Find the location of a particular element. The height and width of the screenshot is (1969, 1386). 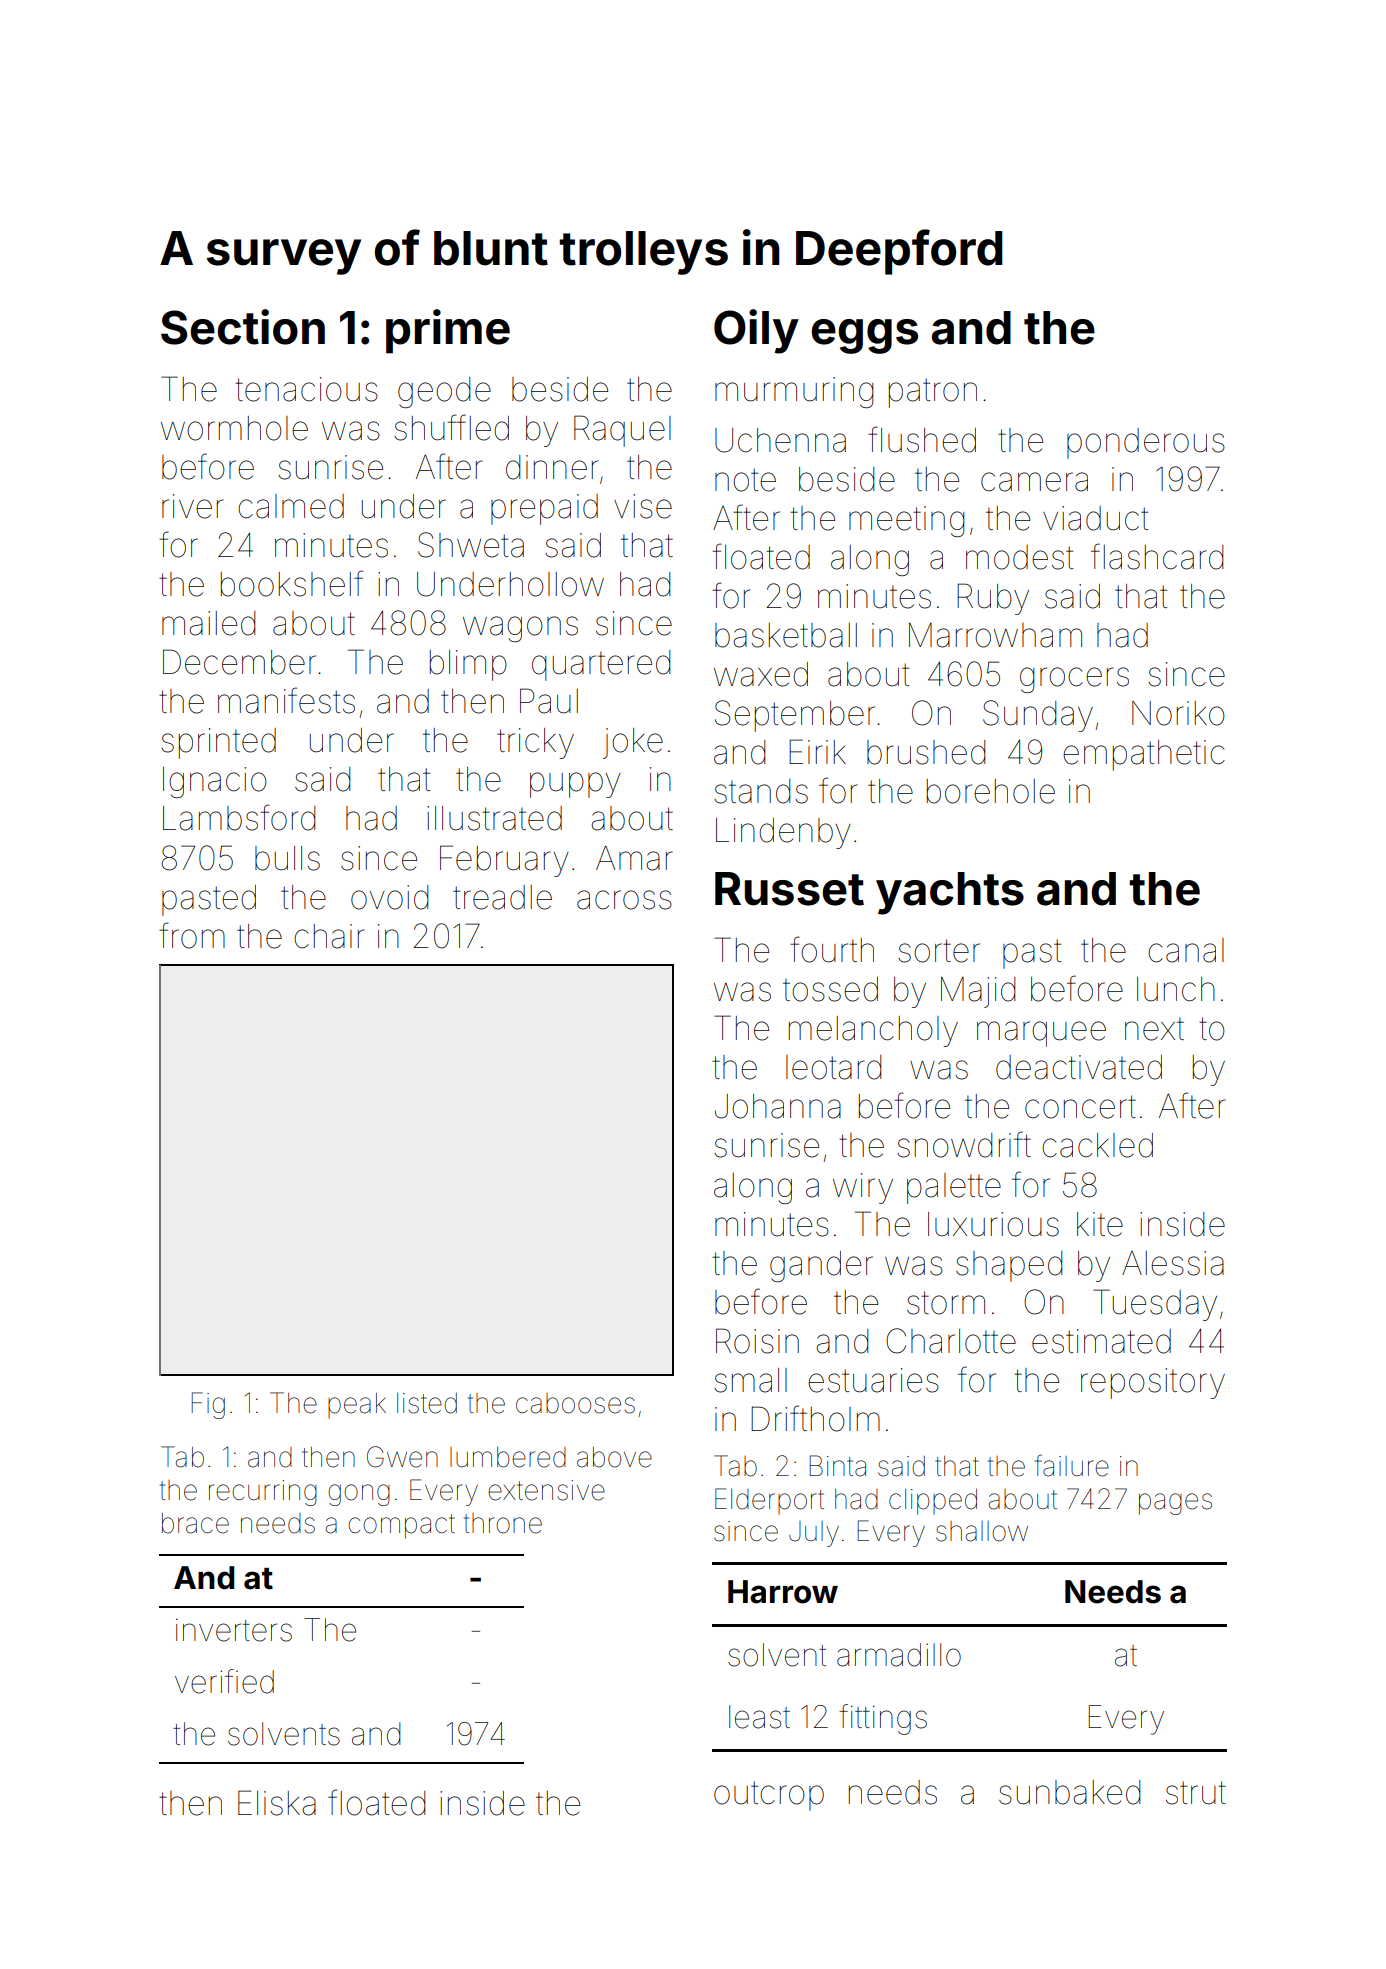

Section is located at coordinates (243, 327).
